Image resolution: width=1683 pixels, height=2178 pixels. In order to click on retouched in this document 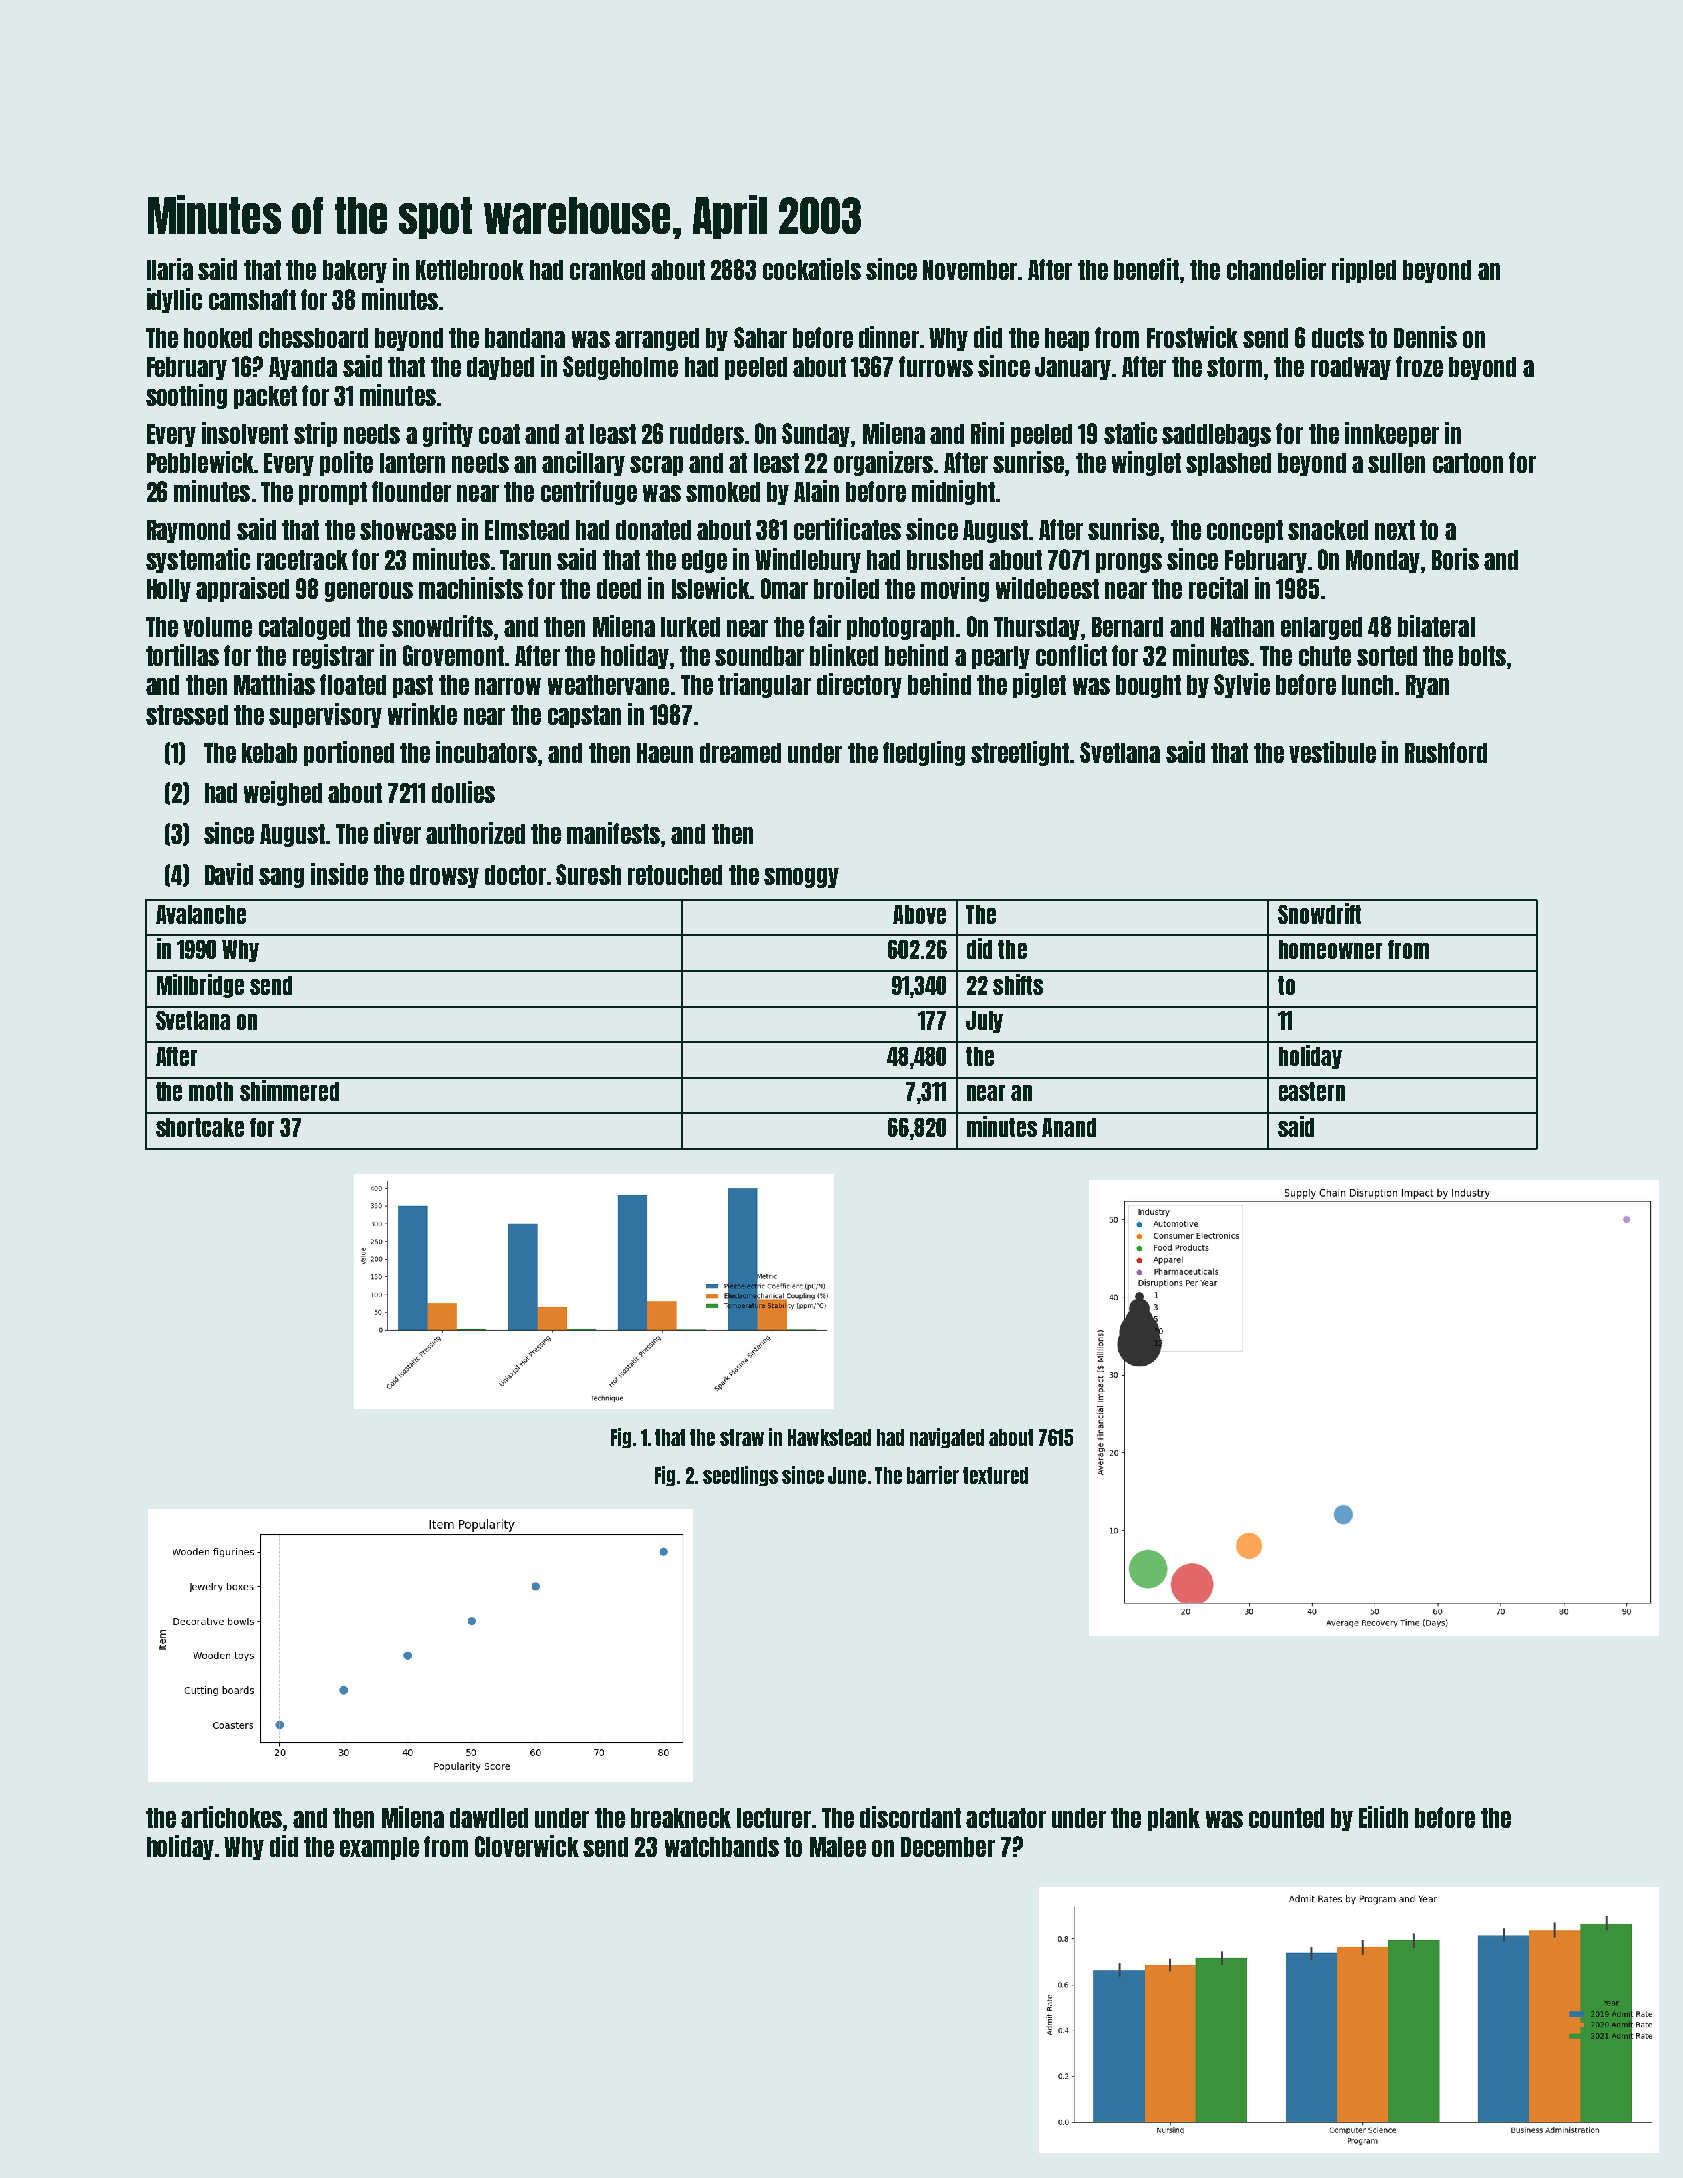, I will do `click(675, 875)`.
